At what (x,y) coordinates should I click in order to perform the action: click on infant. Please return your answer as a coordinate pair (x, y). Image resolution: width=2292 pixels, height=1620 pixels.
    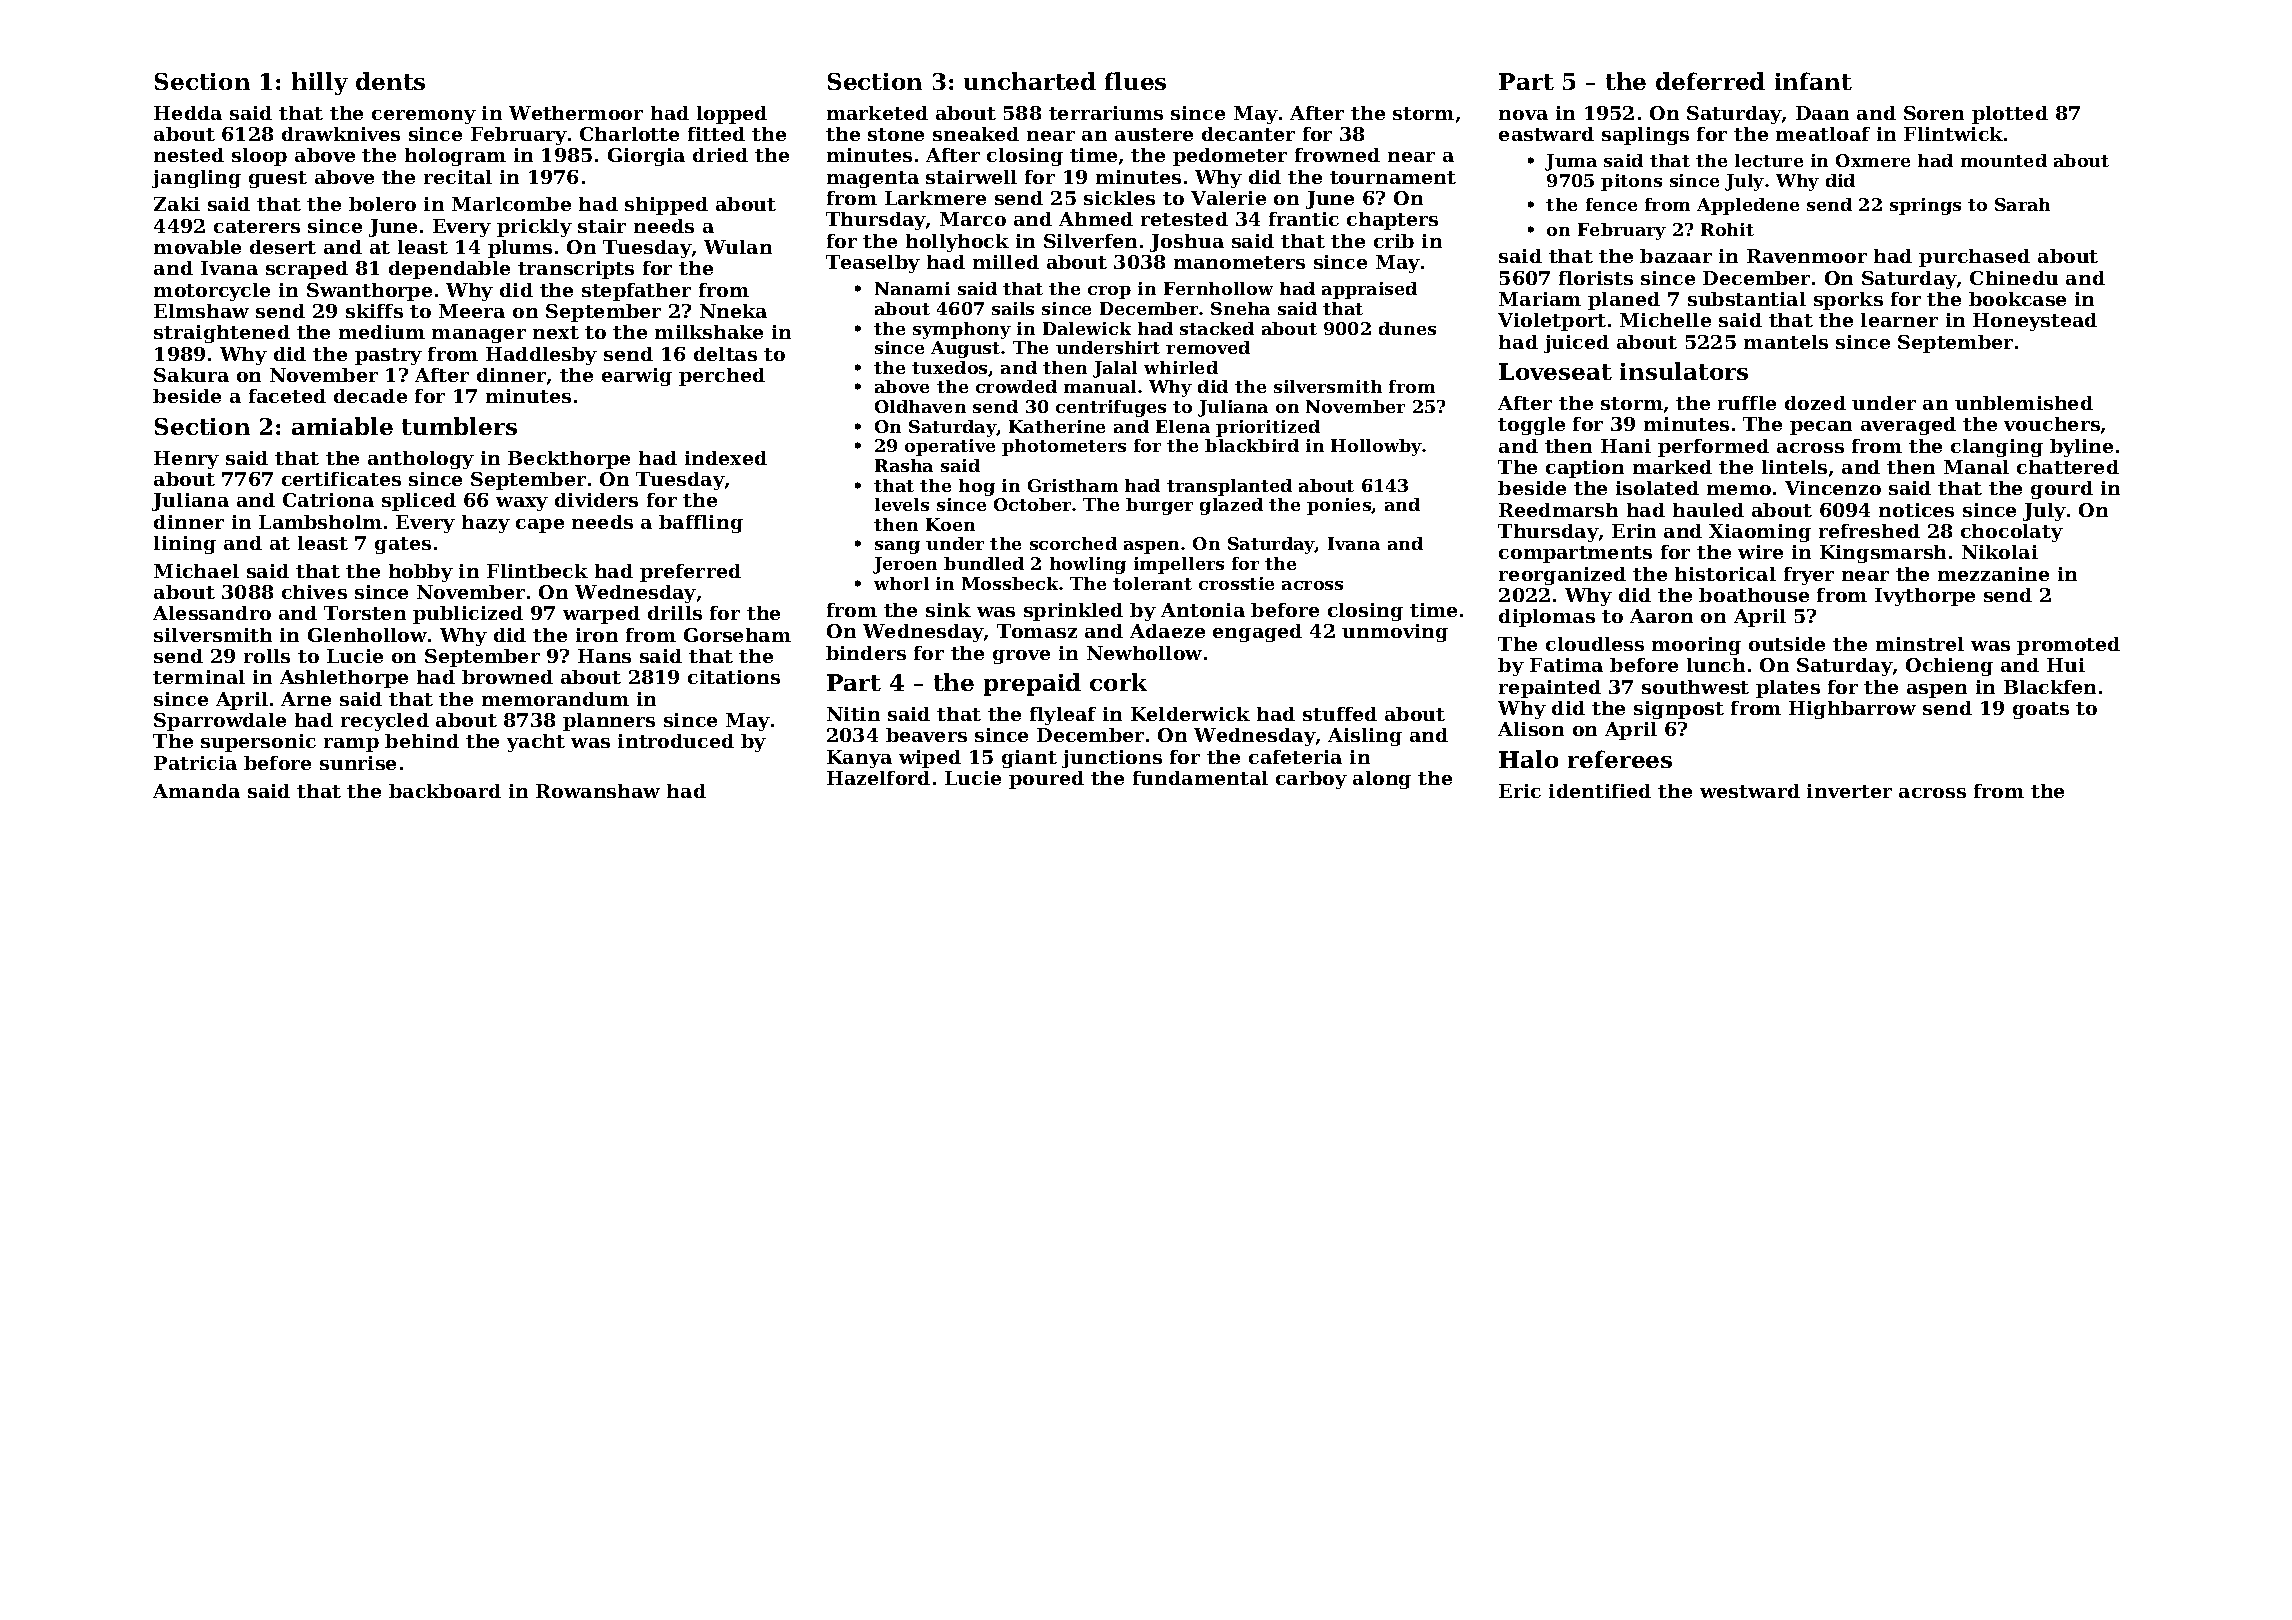
    Looking at the image, I should click on (1813, 81).
